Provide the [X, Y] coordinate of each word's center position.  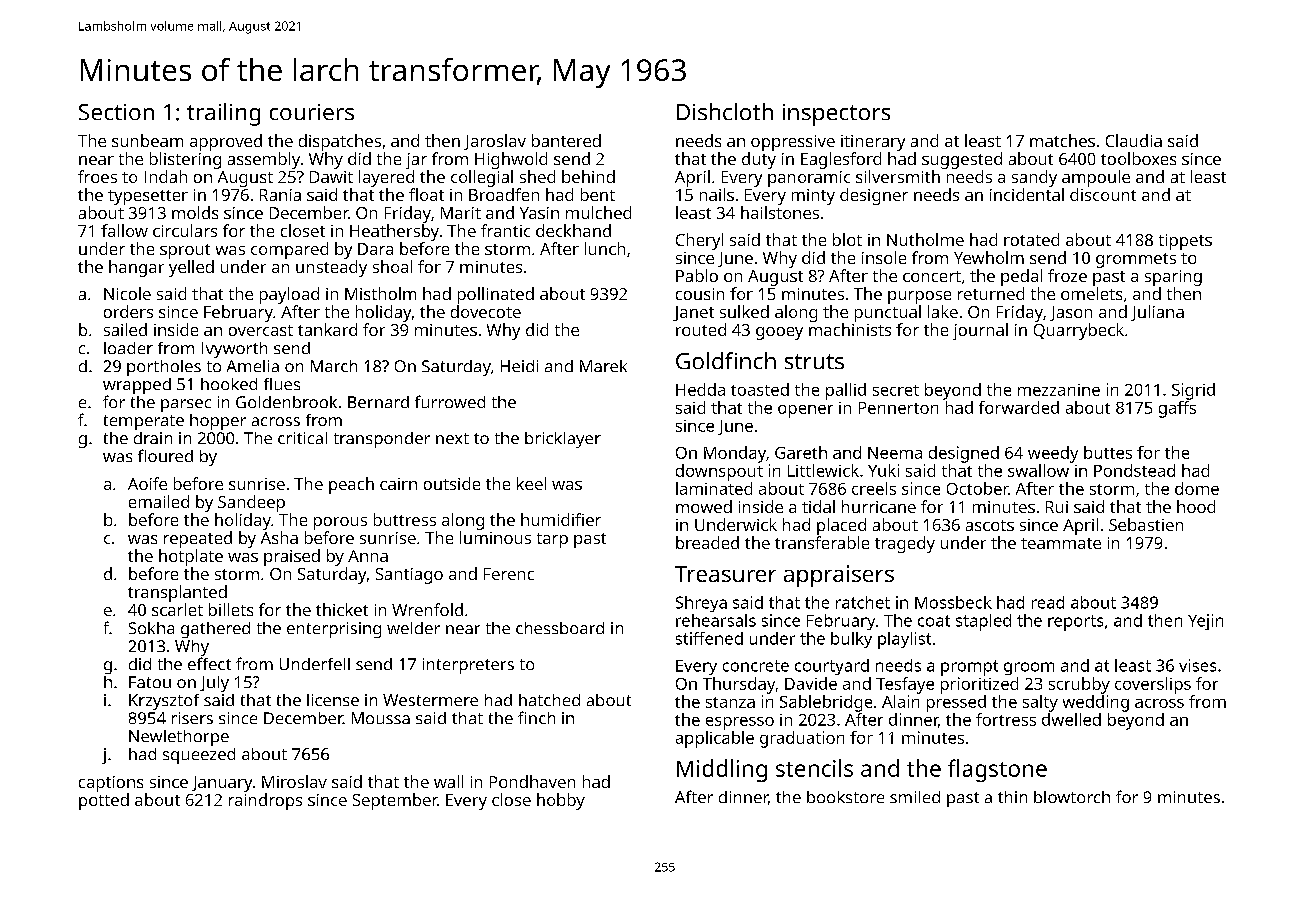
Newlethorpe [179, 738]
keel [531, 483]
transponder [382, 440]
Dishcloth [725, 111]
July [214, 684]
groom [1029, 668]
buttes [1108, 452]
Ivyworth [234, 350]
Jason [1071, 313]
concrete [756, 666]
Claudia [1134, 140]
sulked [744, 311]
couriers [312, 112]
